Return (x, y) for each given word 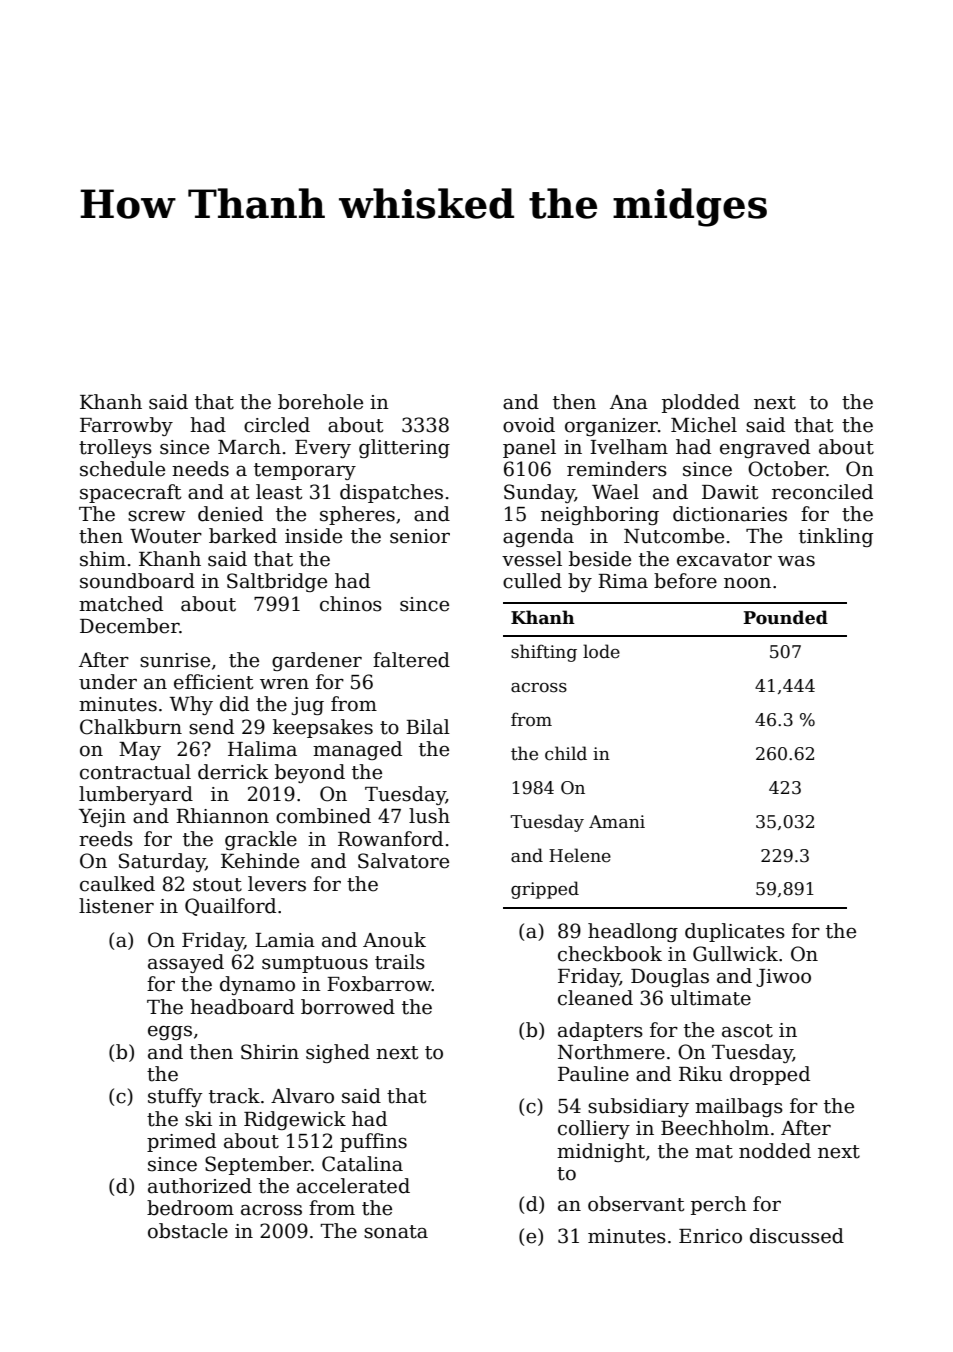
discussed (797, 1236)
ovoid (529, 425)
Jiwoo (783, 978)
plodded (701, 403)
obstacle (188, 1231)
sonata (396, 1232)
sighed (338, 1053)
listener (116, 906)
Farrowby (126, 426)
